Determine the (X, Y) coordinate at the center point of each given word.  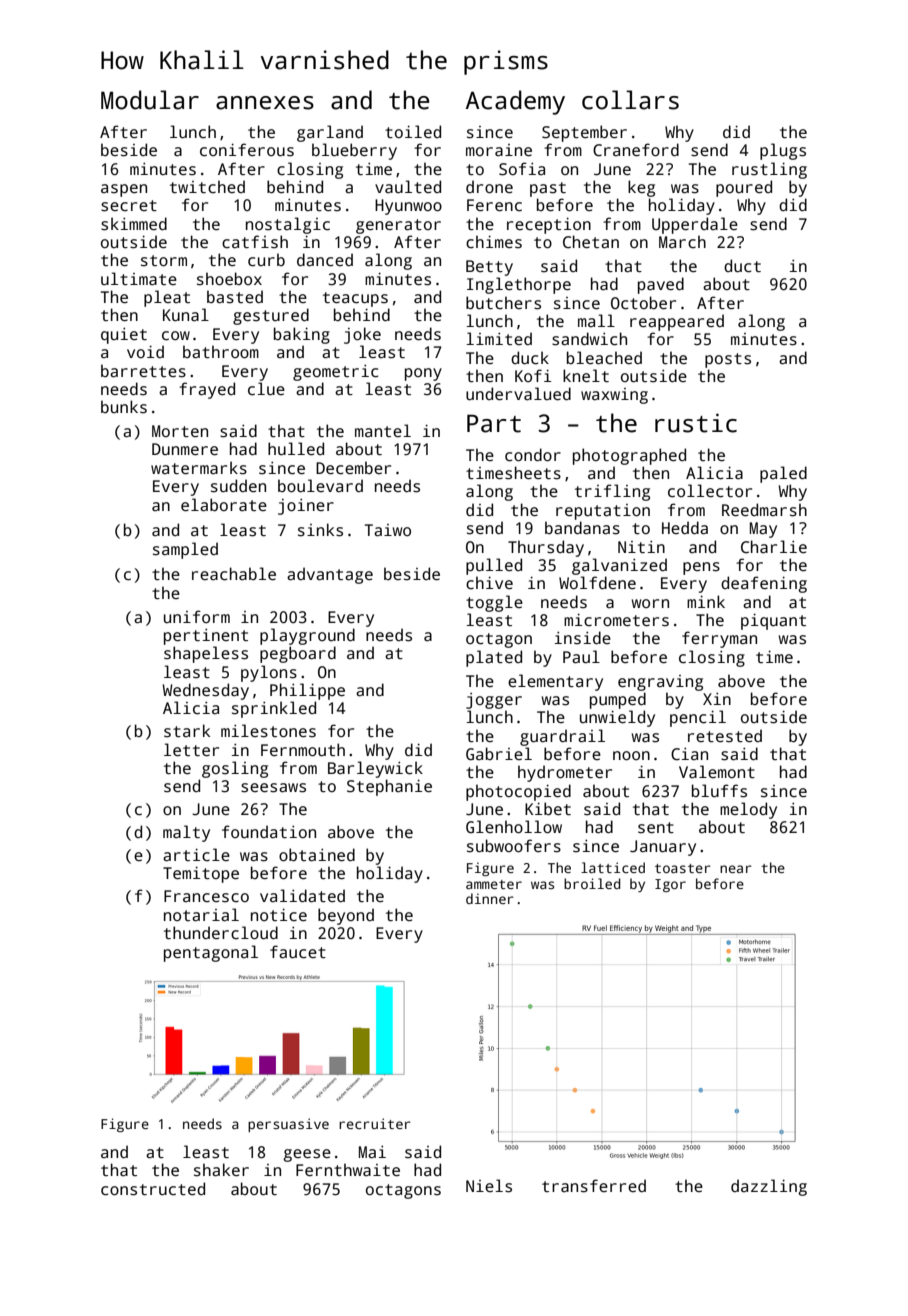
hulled (296, 448)
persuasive (288, 1125)
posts (728, 360)
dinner (490, 898)
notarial (201, 915)
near (736, 869)
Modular (150, 100)
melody (748, 810)
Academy (515, 102)
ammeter (494, 884)
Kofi (533, 375)
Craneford (636, 150)
